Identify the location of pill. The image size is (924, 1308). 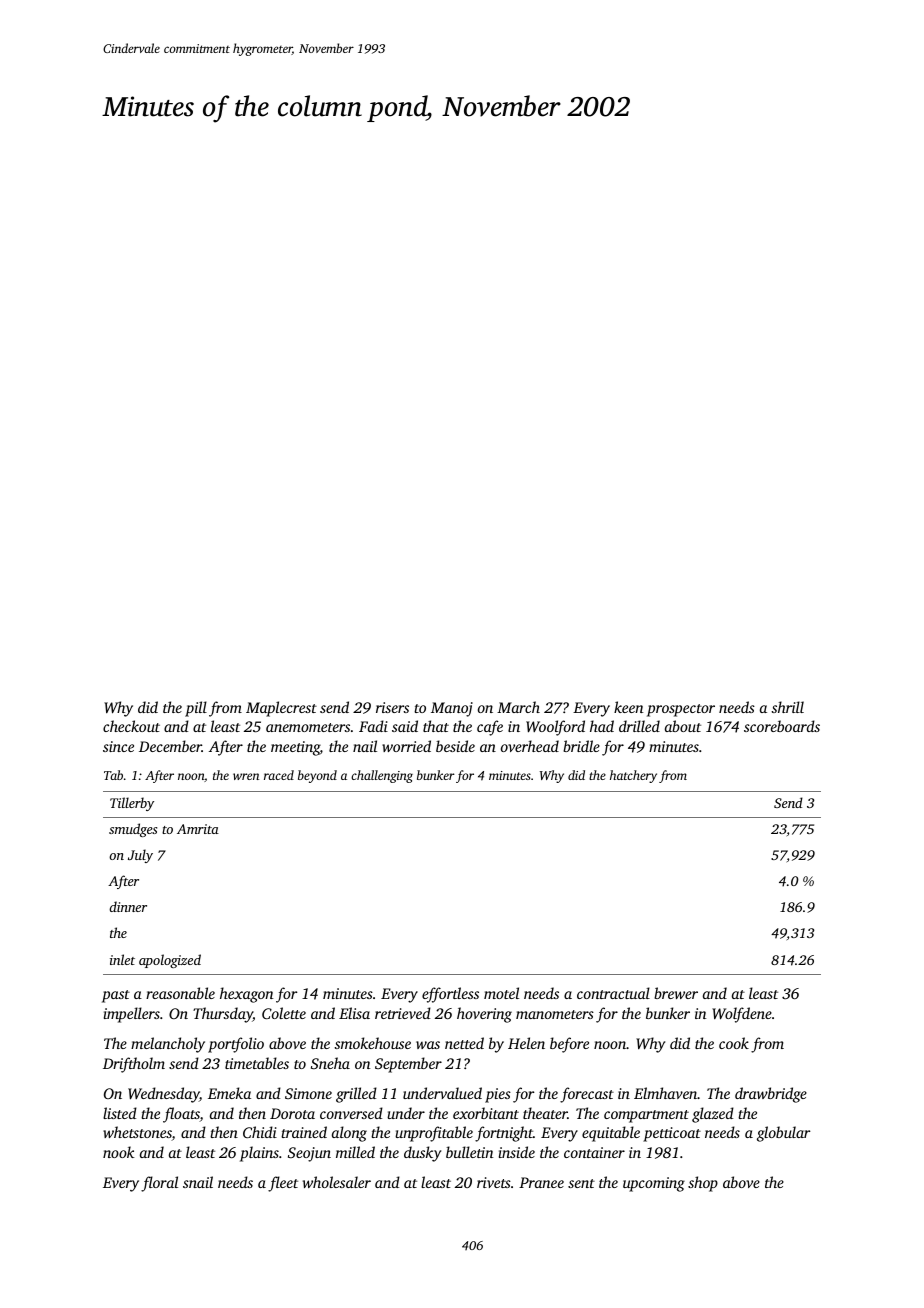
(196, 709).
